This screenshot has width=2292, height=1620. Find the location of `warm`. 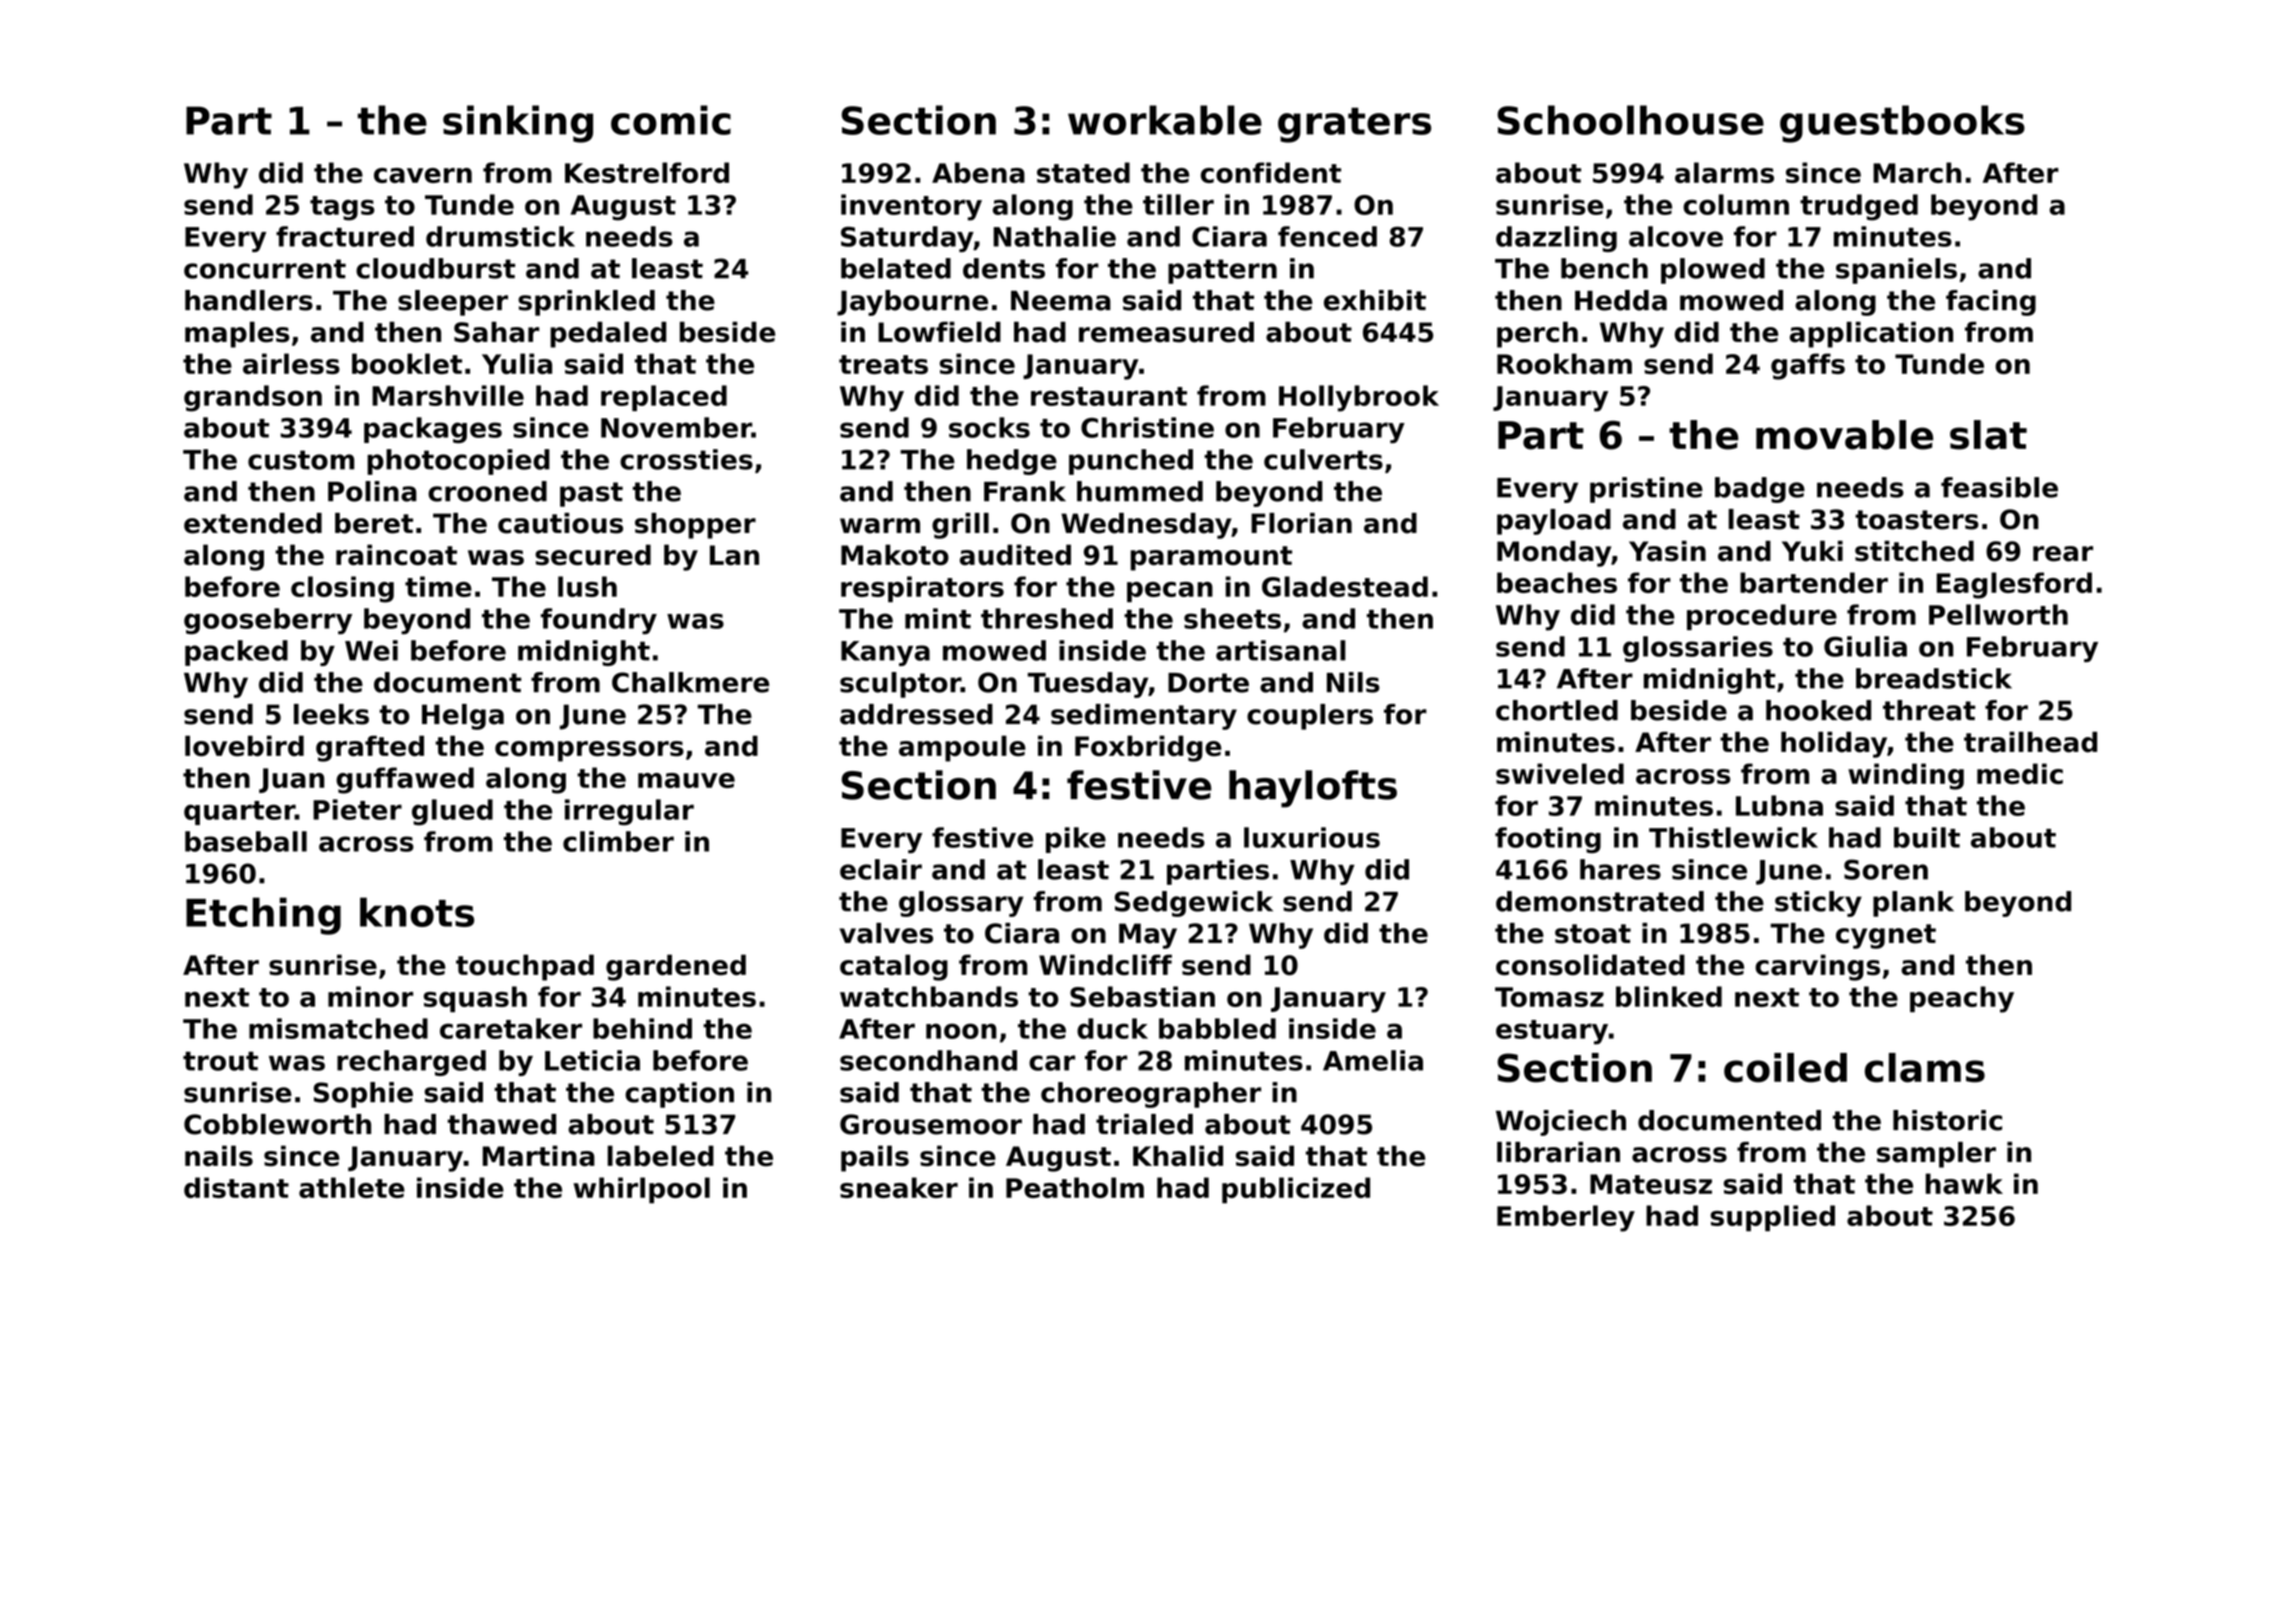

warm is located at coordinates (880, 526).
